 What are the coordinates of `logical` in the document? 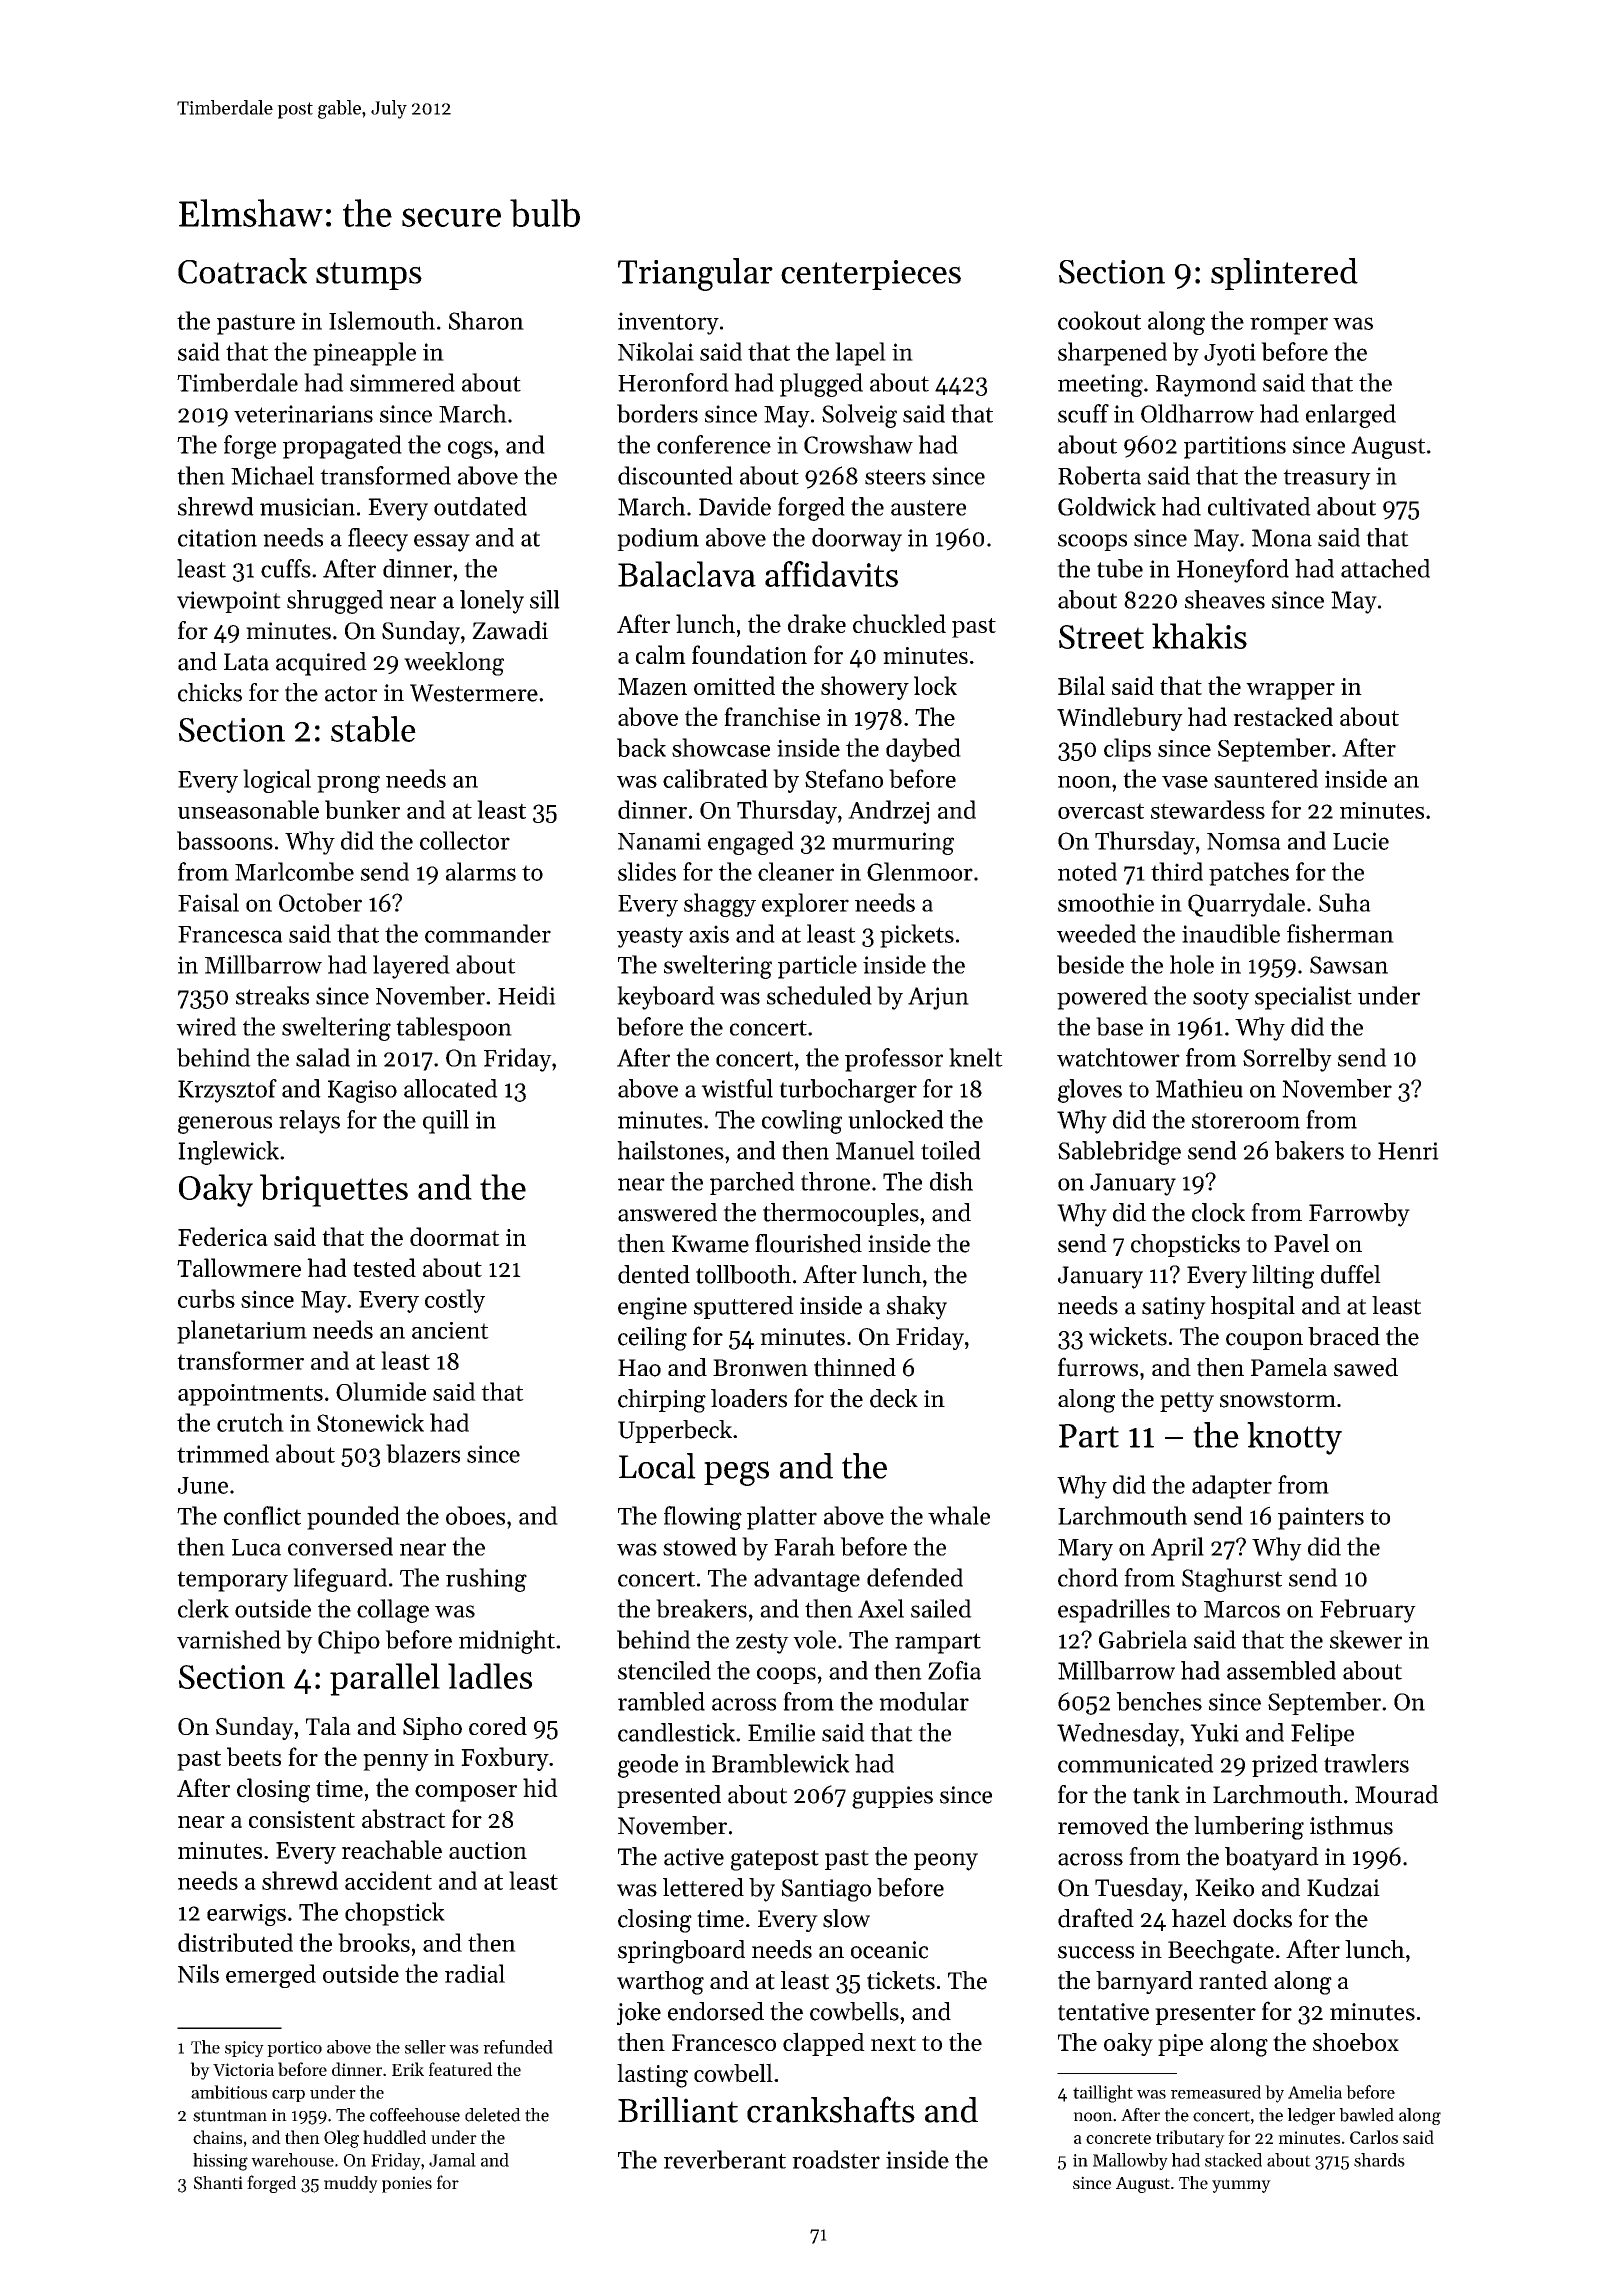 It's located at (277, 781).
